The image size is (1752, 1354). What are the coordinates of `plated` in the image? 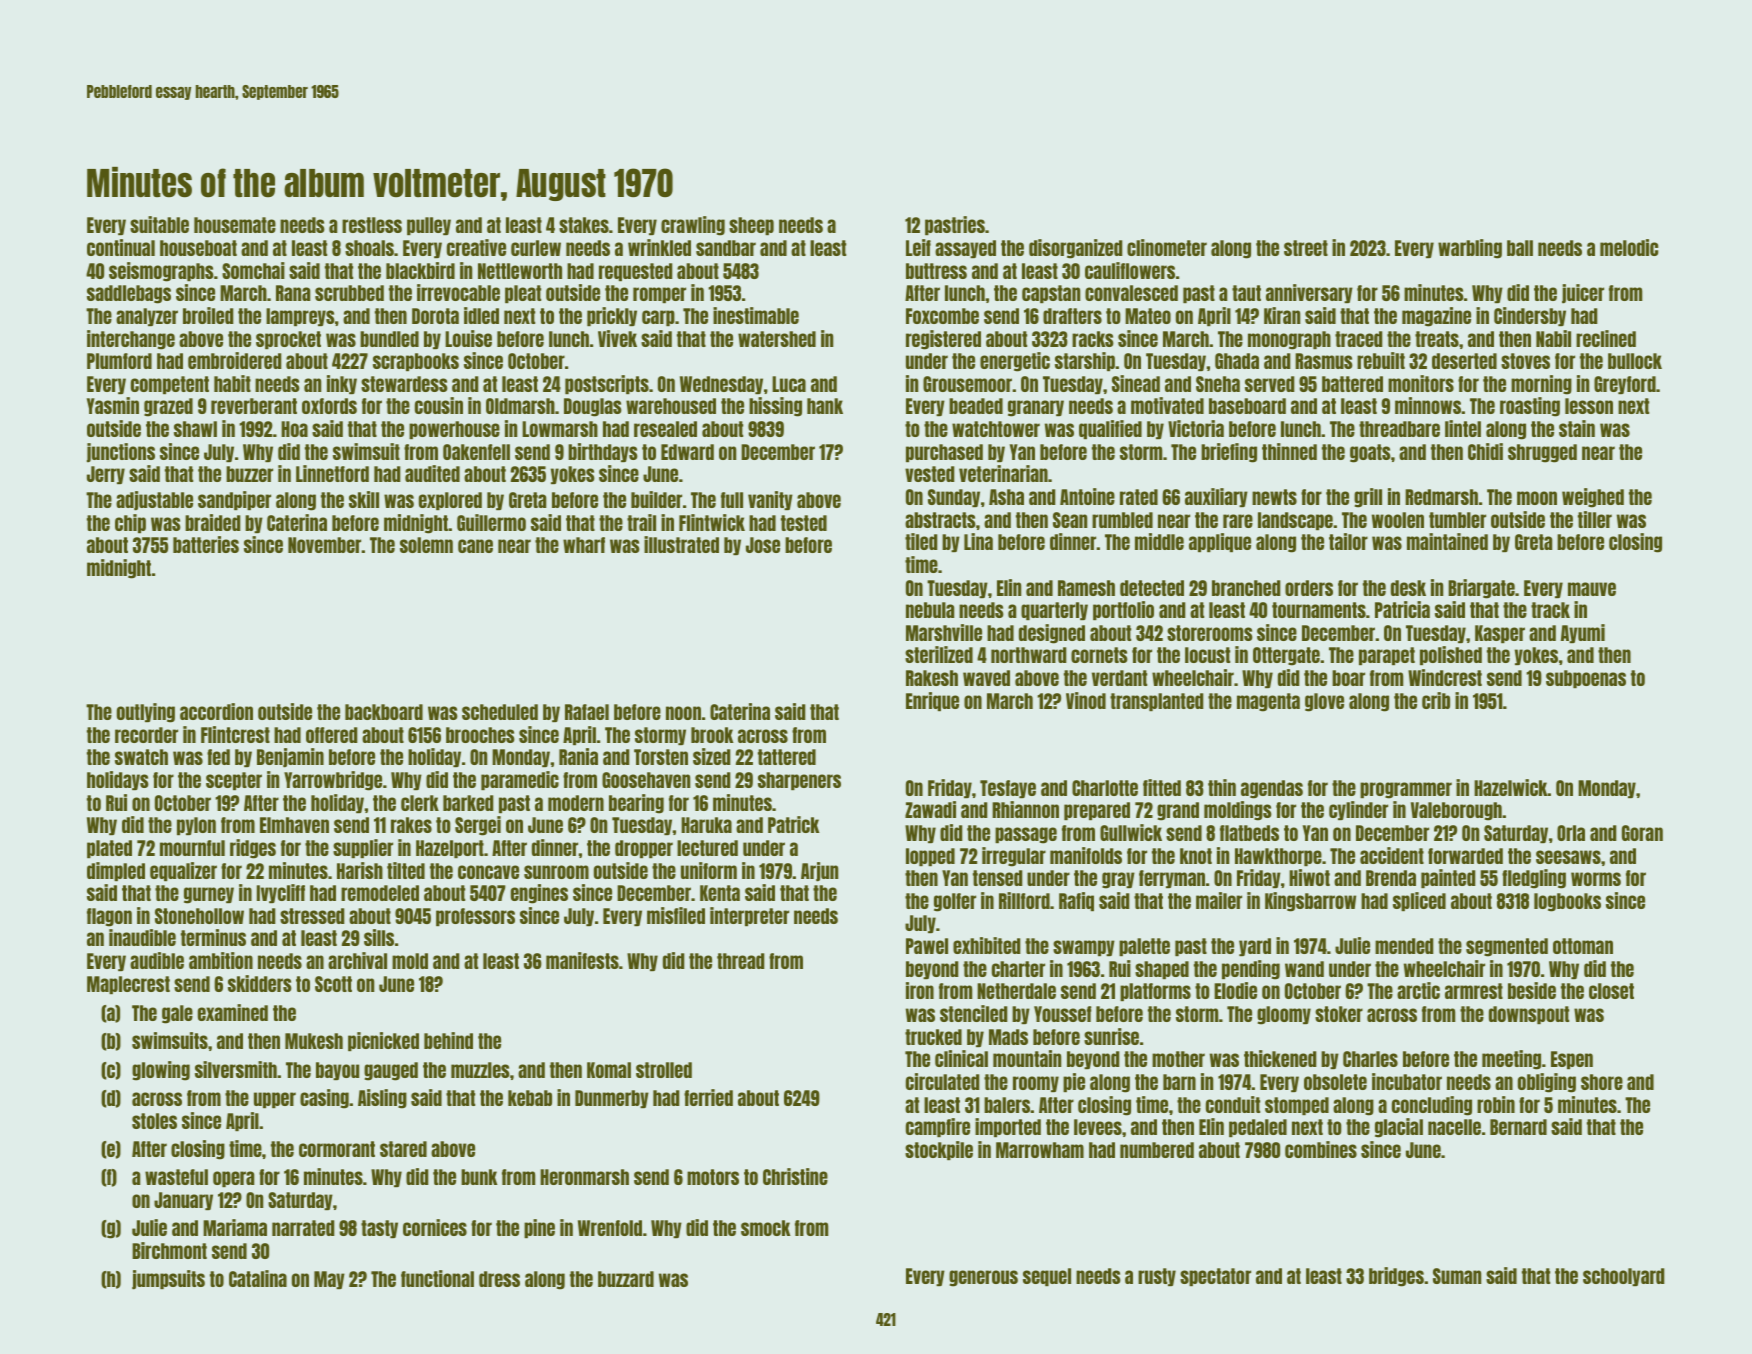 It's located at (109, 849).
